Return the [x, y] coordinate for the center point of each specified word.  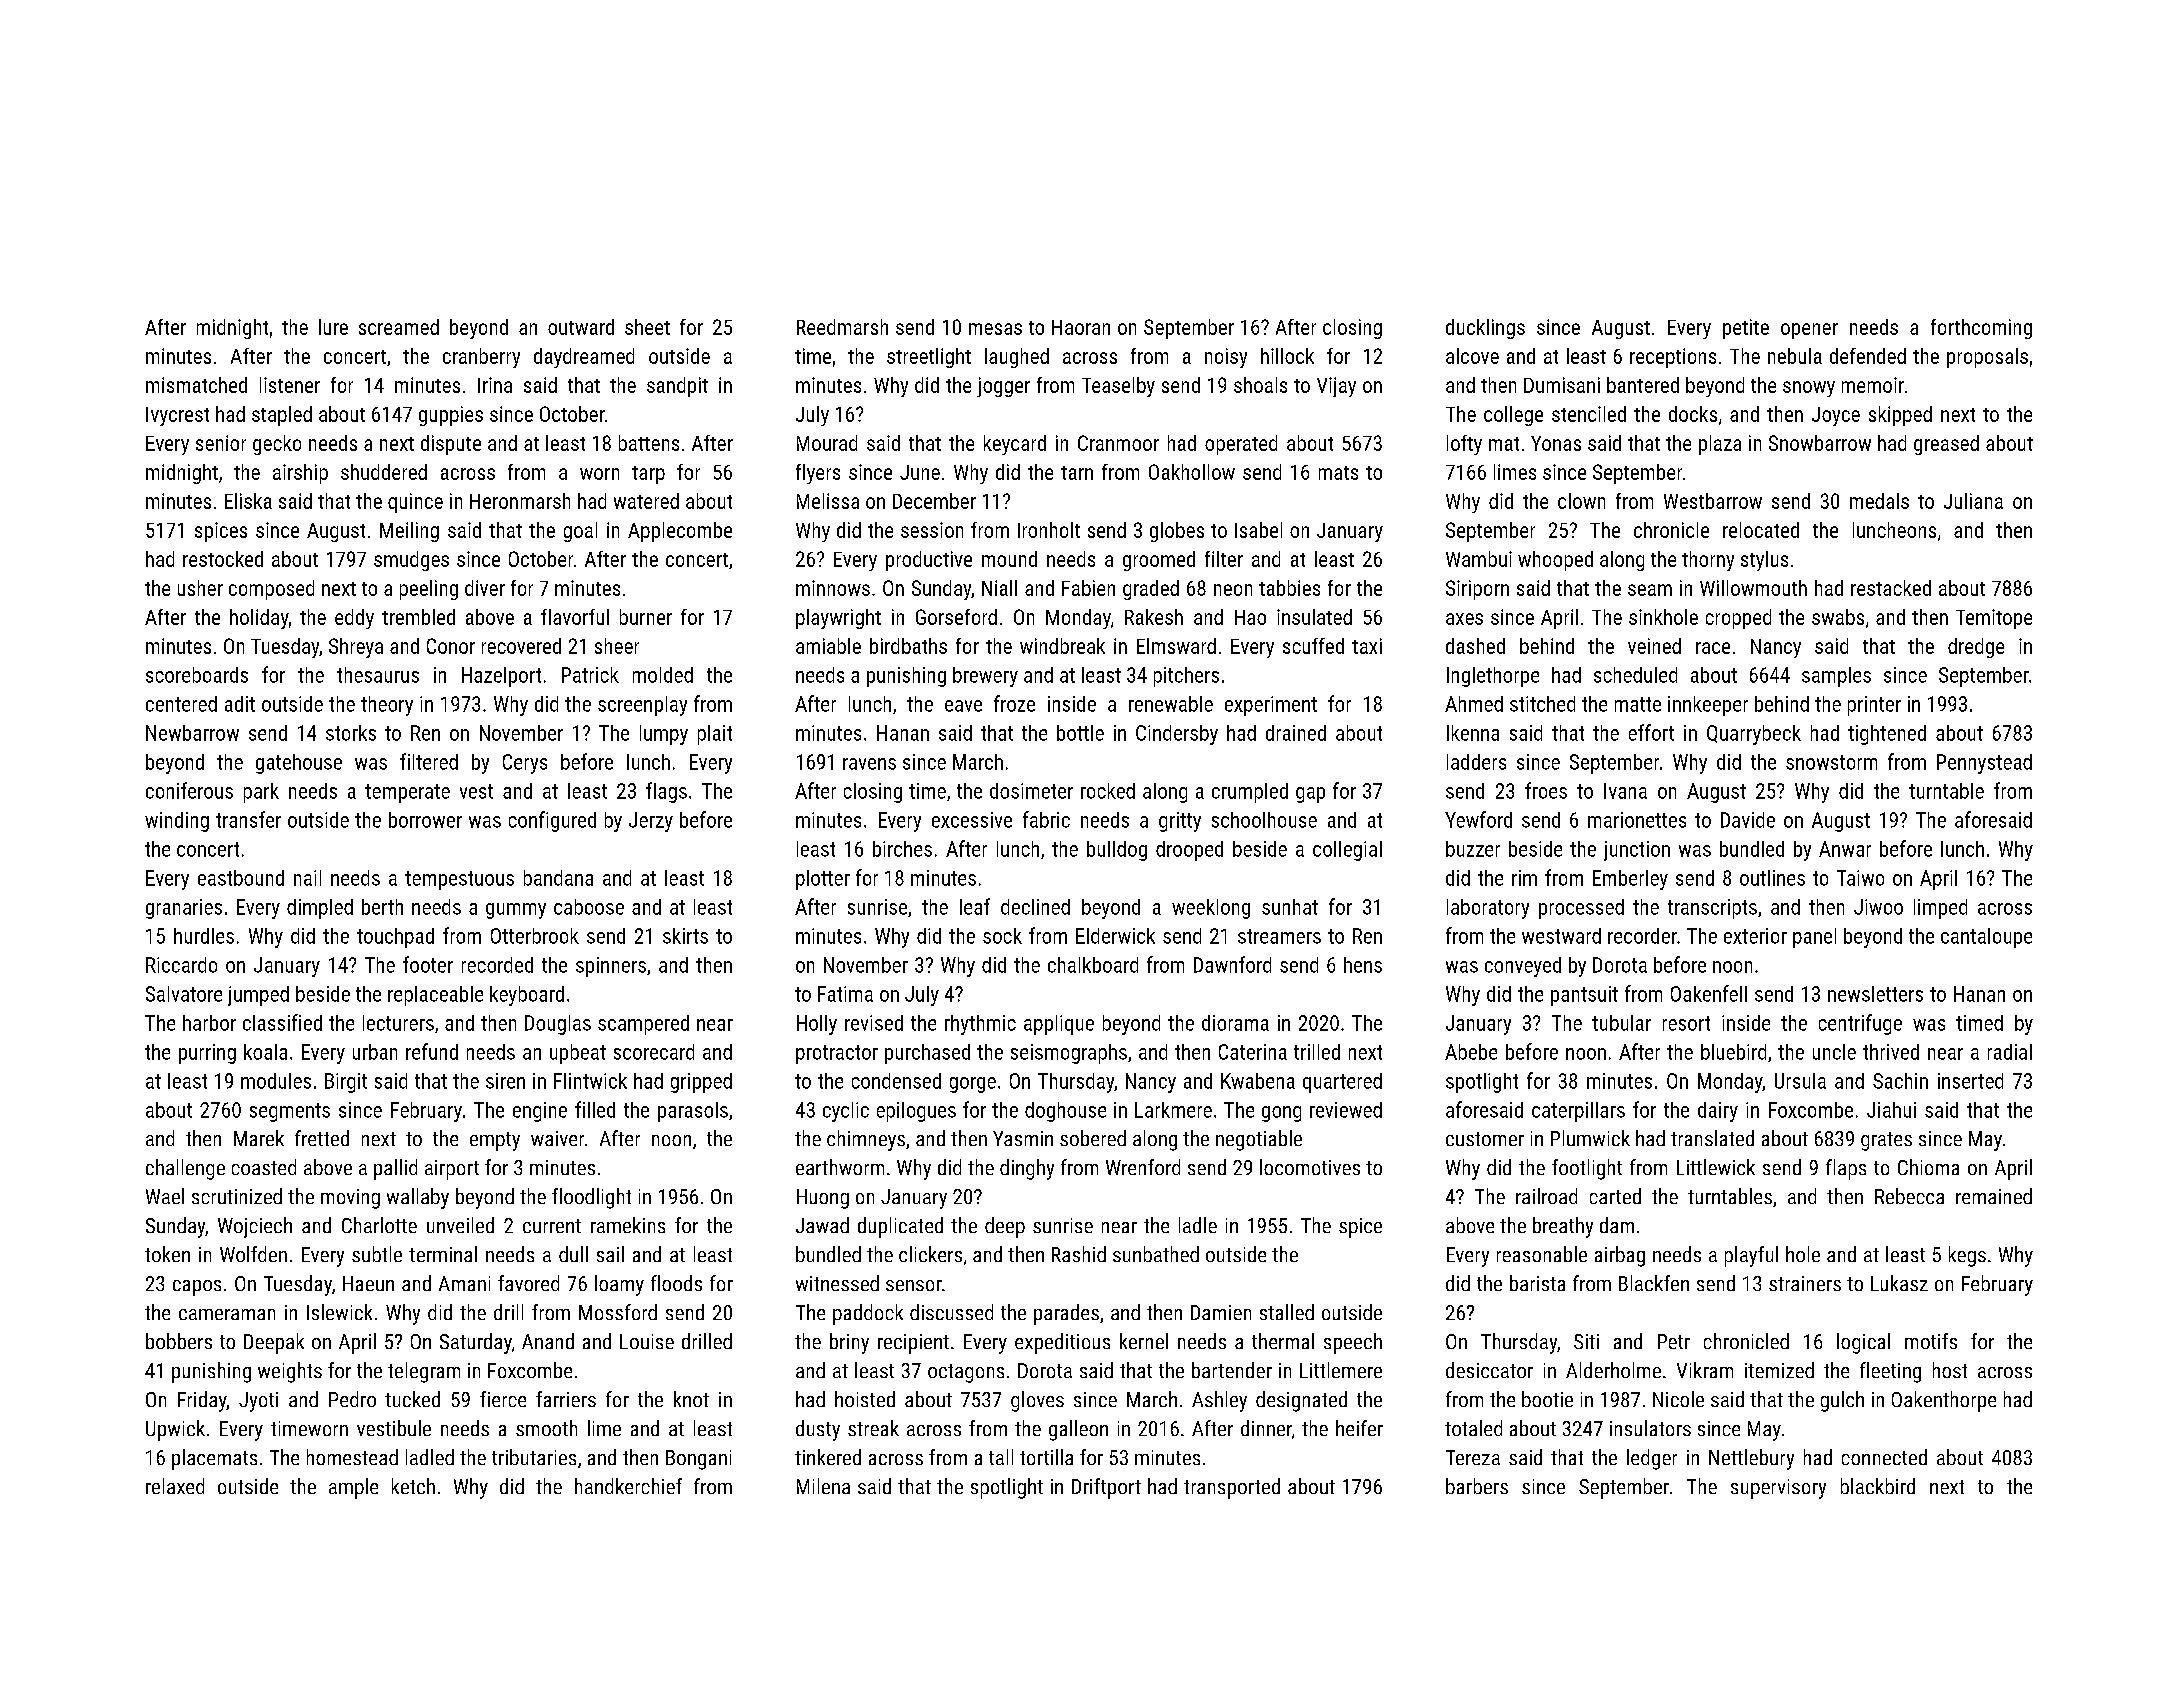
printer [1874, 706]
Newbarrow [192, 733]
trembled [418, 617]
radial [2010, 1052]
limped [1940, 909]
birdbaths [908, 646]
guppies [451, 416]
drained [1296, 733]
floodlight [591, 1198]
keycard [1015, 445]
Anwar [1845, 849]
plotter [823, 880]
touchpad [395, 938]
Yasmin [1023, 1138]
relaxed [175, 1486]
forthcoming [1981, 329]
